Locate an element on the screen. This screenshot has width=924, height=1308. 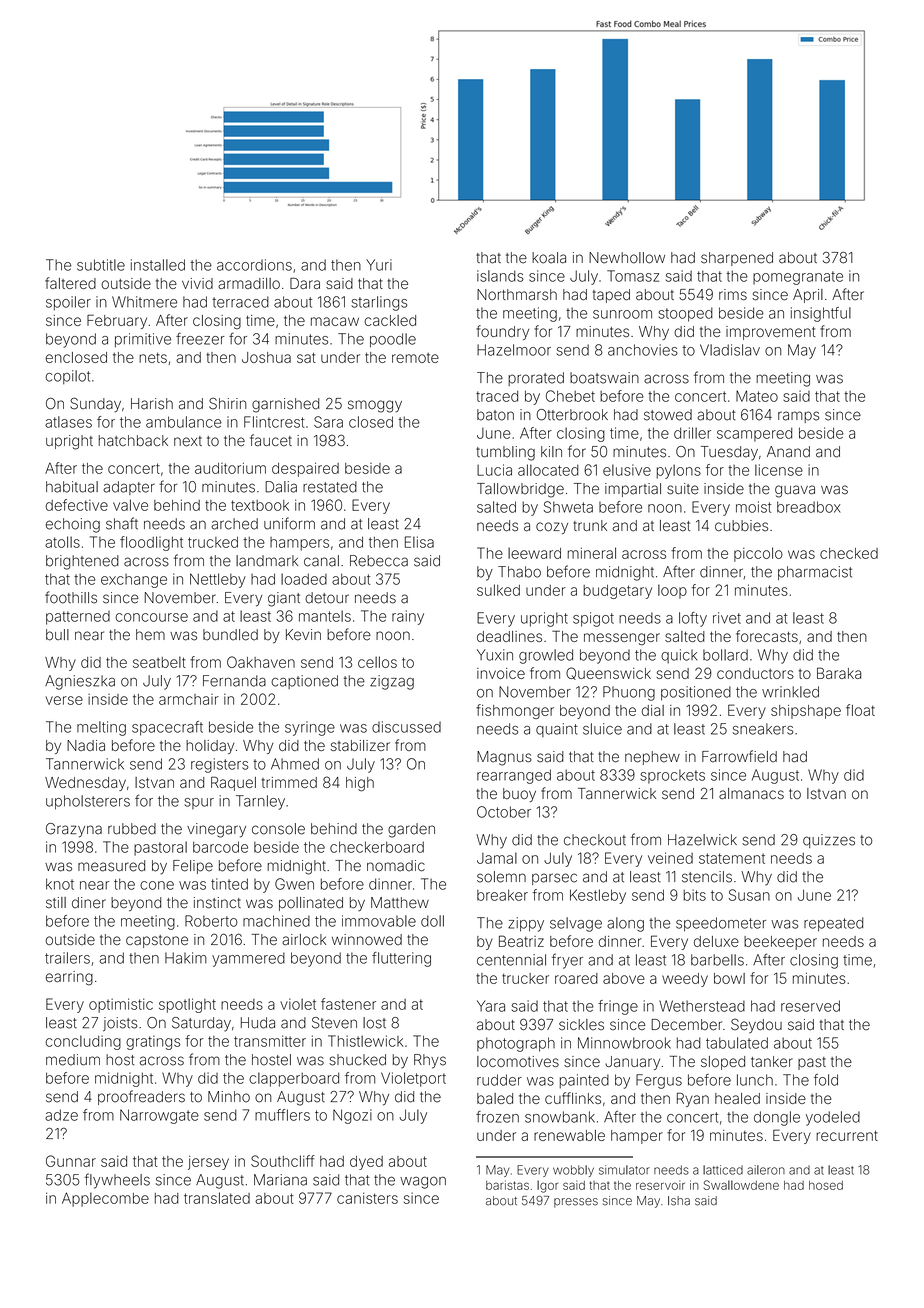
hatchback is located at coordinates (133, 441).
